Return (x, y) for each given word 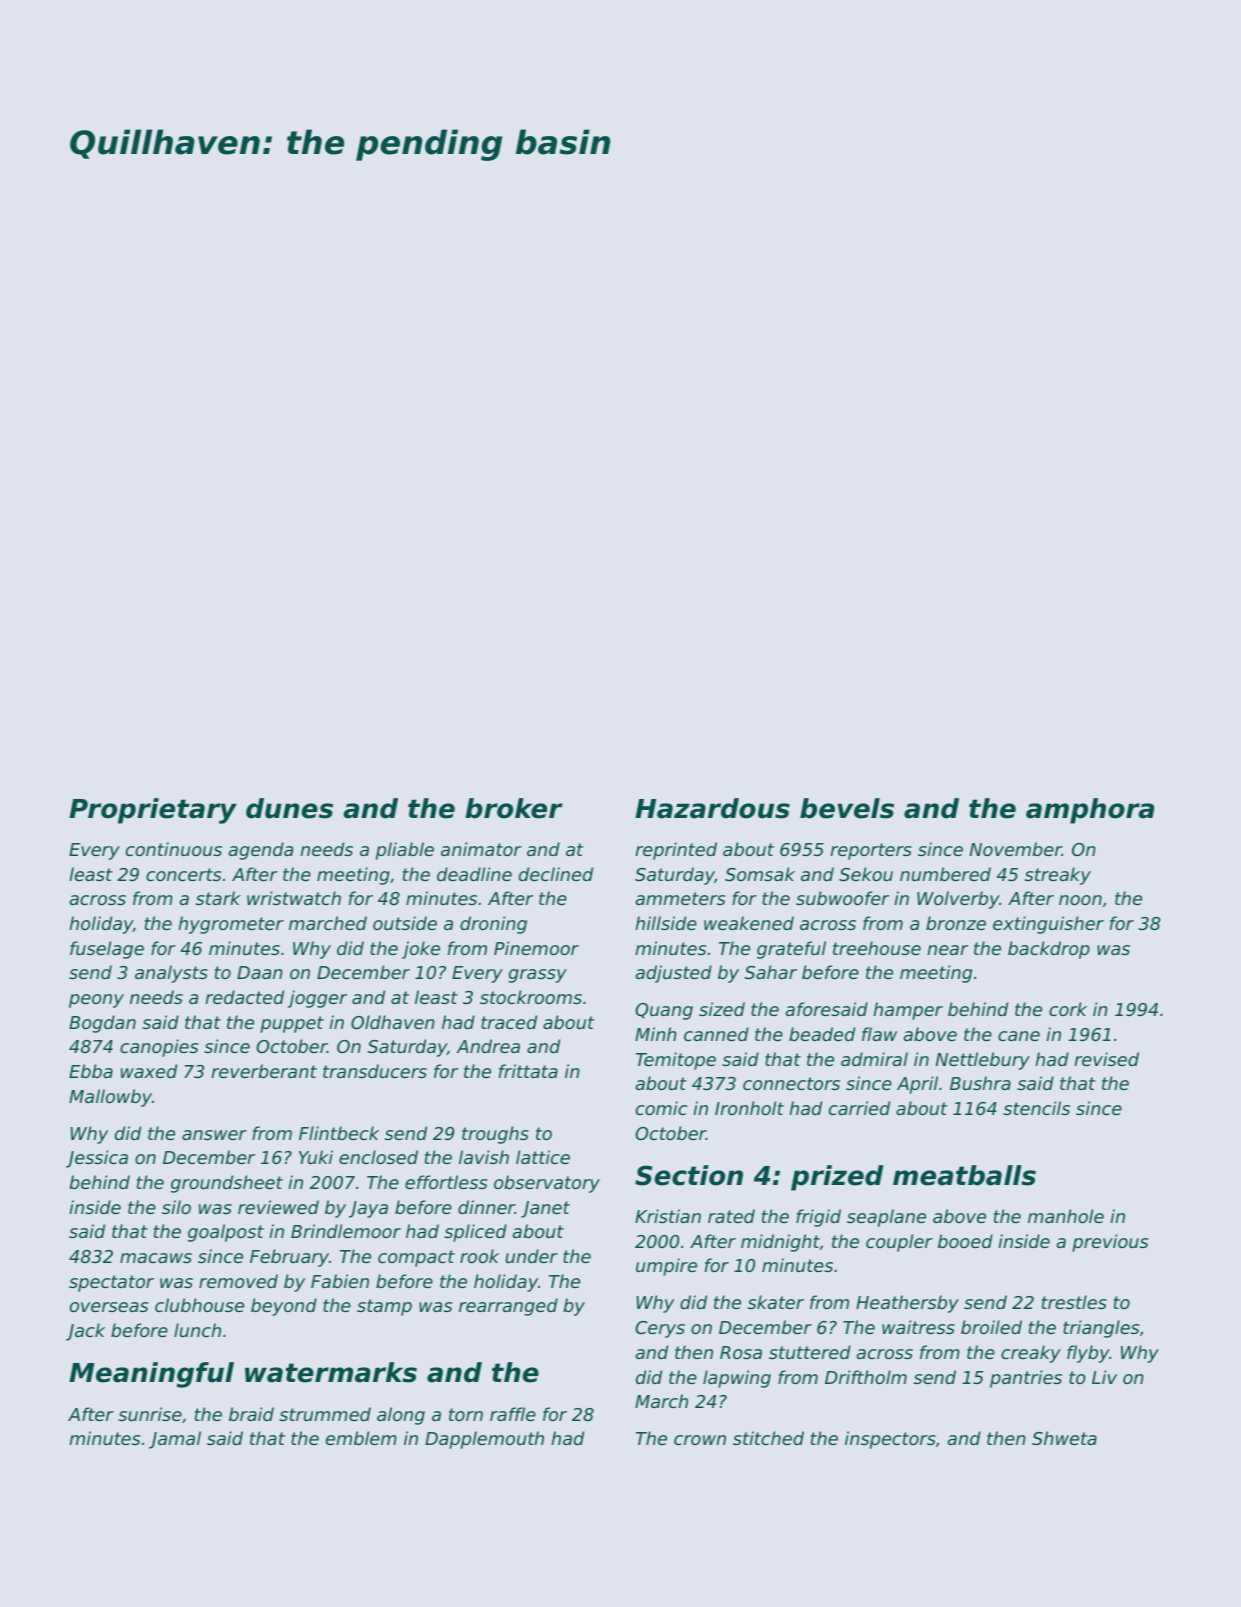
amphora (1090, 811)
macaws (156, 1258)
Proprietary (153, 811)
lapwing (737, 1379)
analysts (171, 974)
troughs (495, 1135)
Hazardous (712, 808)
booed (965, 1241)
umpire (666, 1267)
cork (1068, 1009)
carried (859, 1108)
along (401, 1416)
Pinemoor (536, 948)
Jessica (97, 1159)
